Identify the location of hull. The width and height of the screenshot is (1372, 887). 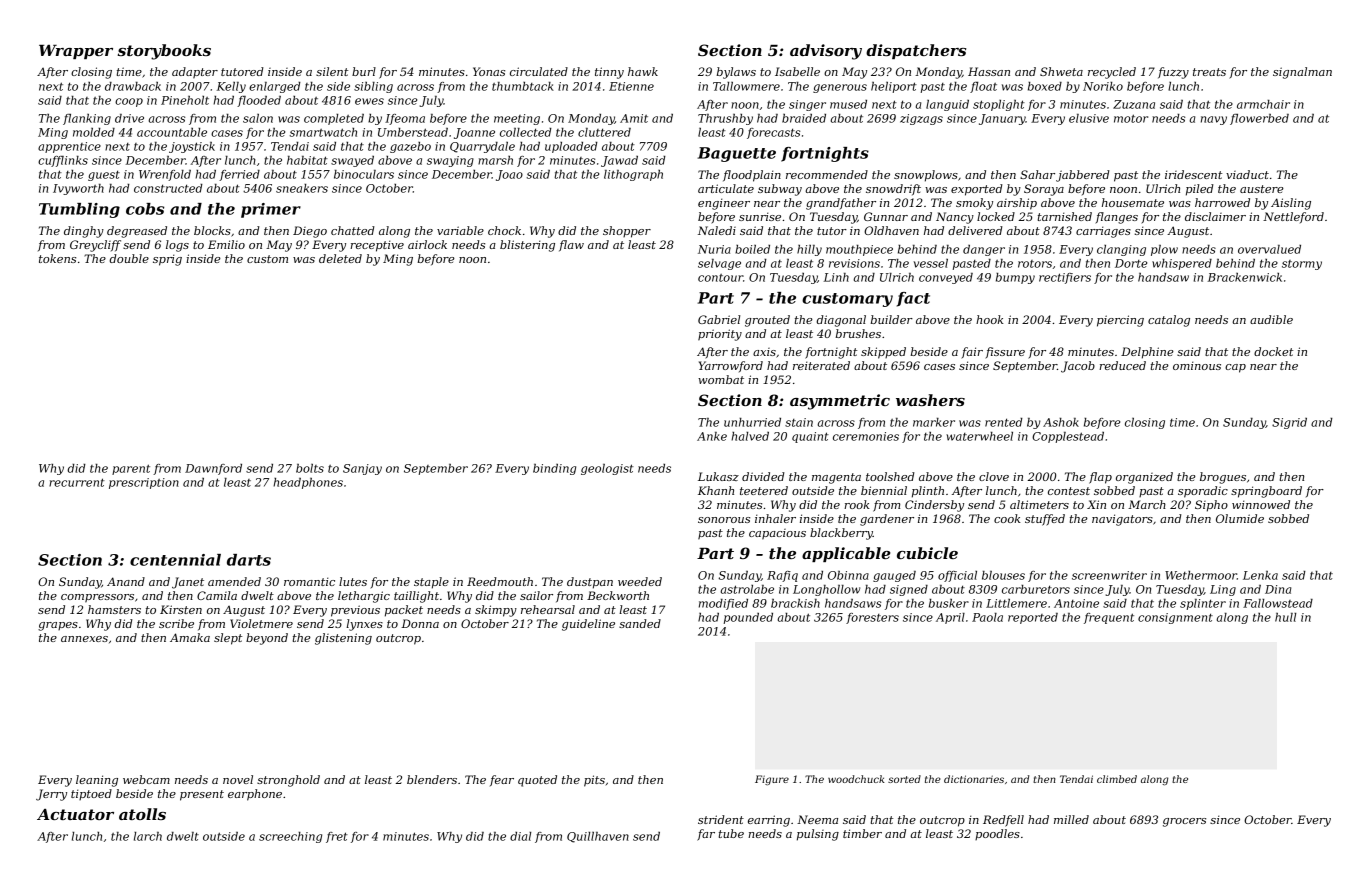
(1285, 617).
